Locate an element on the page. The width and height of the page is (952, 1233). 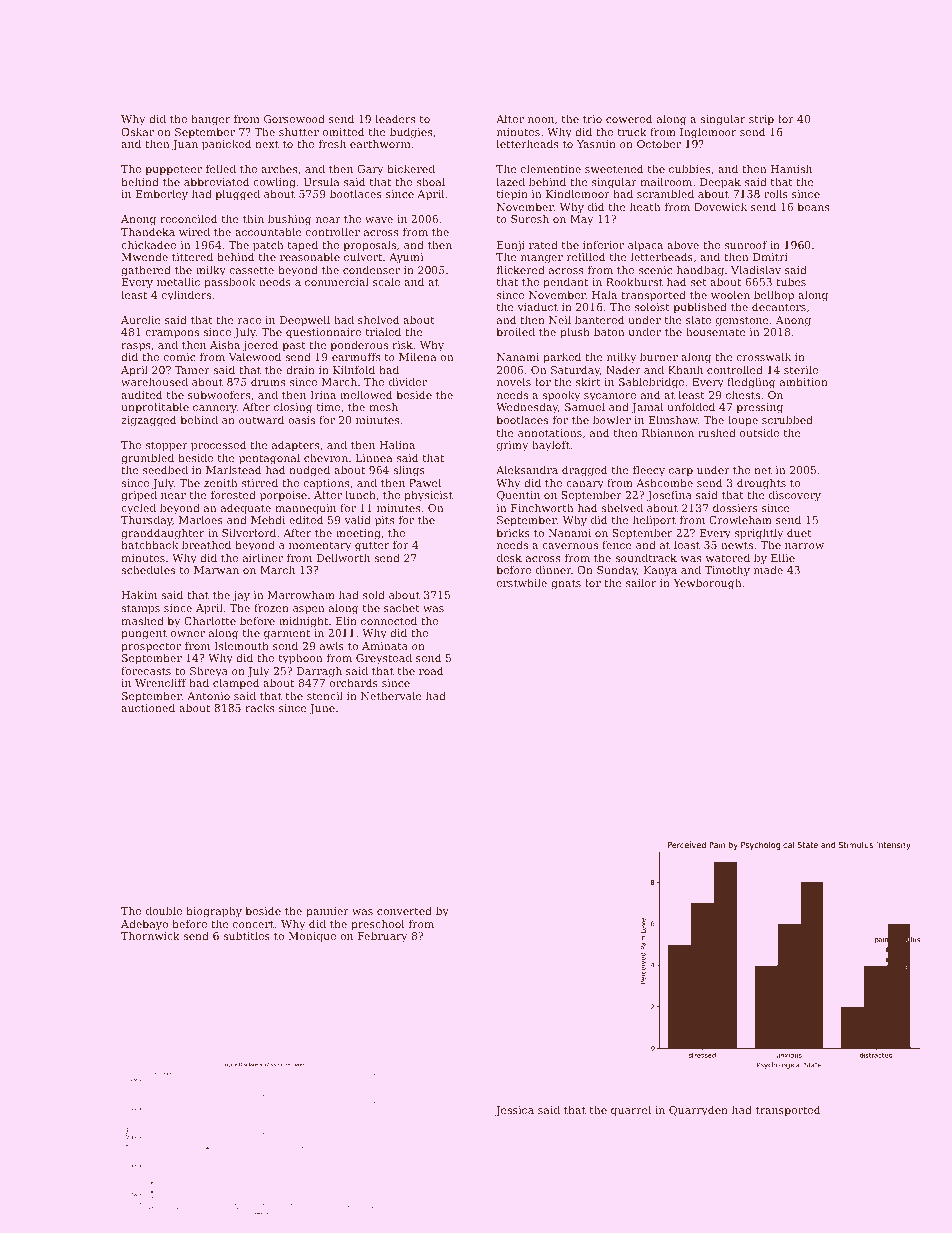
preschool is located at coordinates (377, 925).
